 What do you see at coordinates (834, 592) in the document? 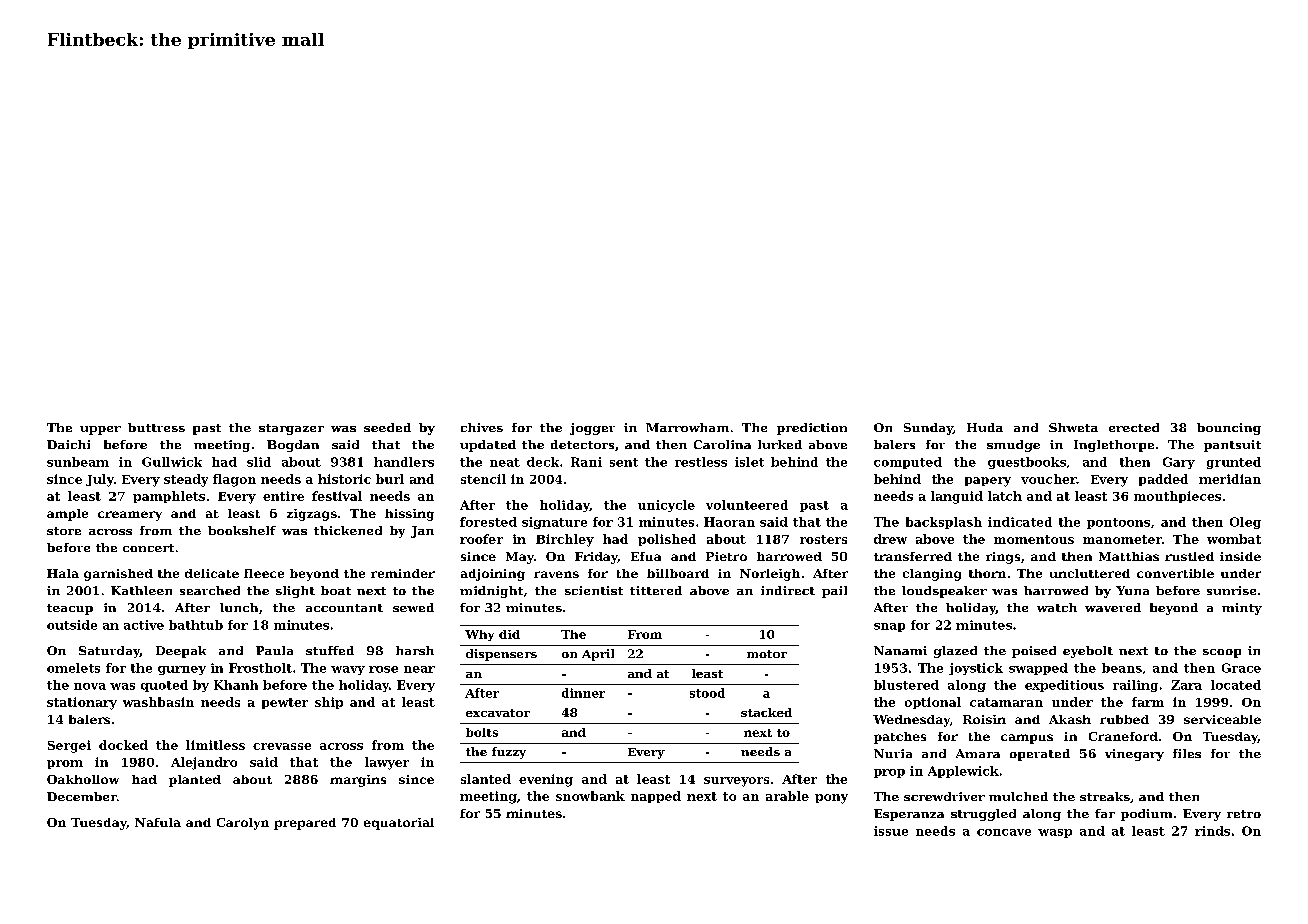
I see `pail` at bounding box center [834, 592].
